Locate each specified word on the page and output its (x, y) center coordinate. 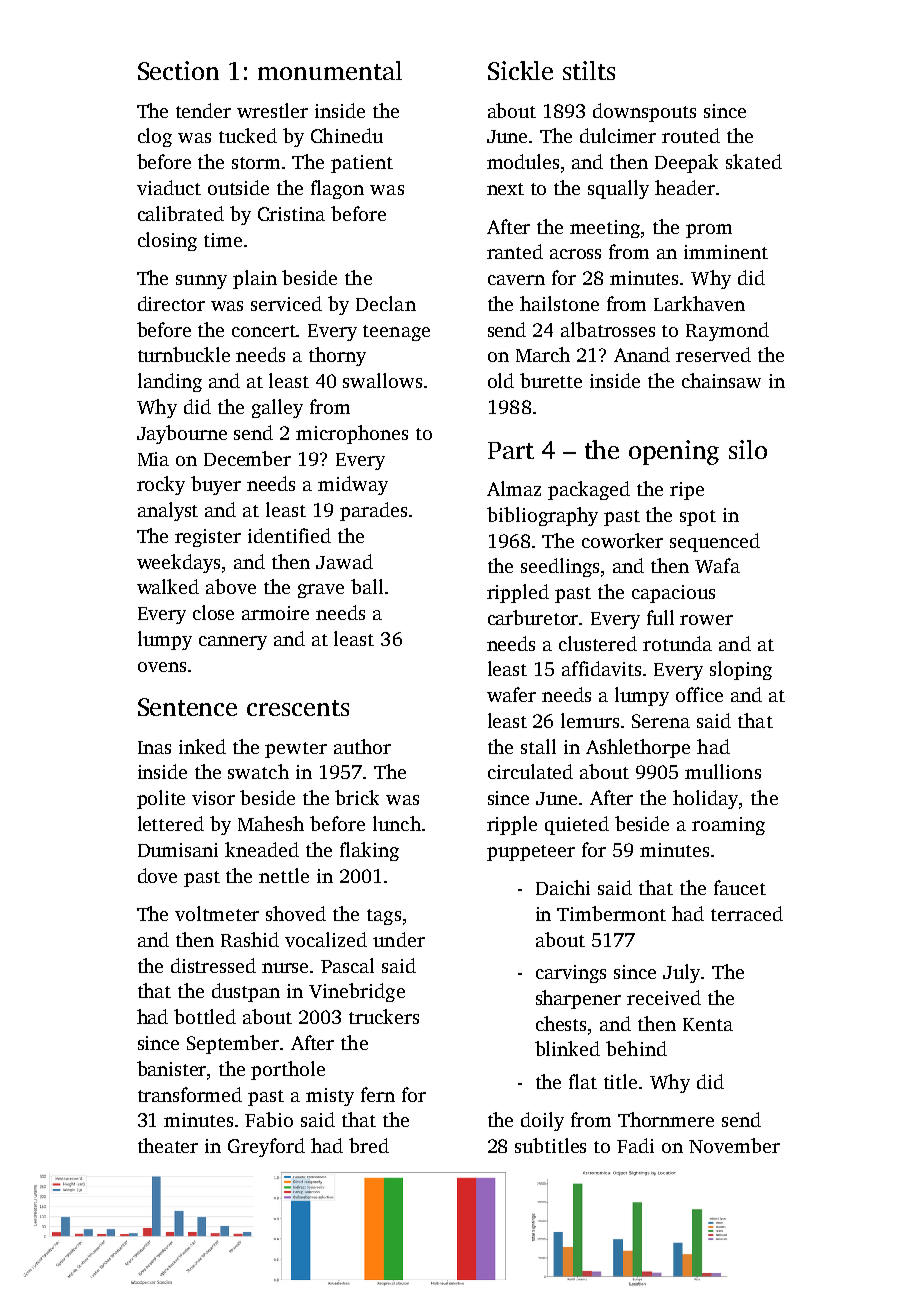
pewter (296, 750)
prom (709, 231)
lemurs (590, 720)
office (699, 694)
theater (168, 1145)
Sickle (520, 70)
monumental (330, 70)
